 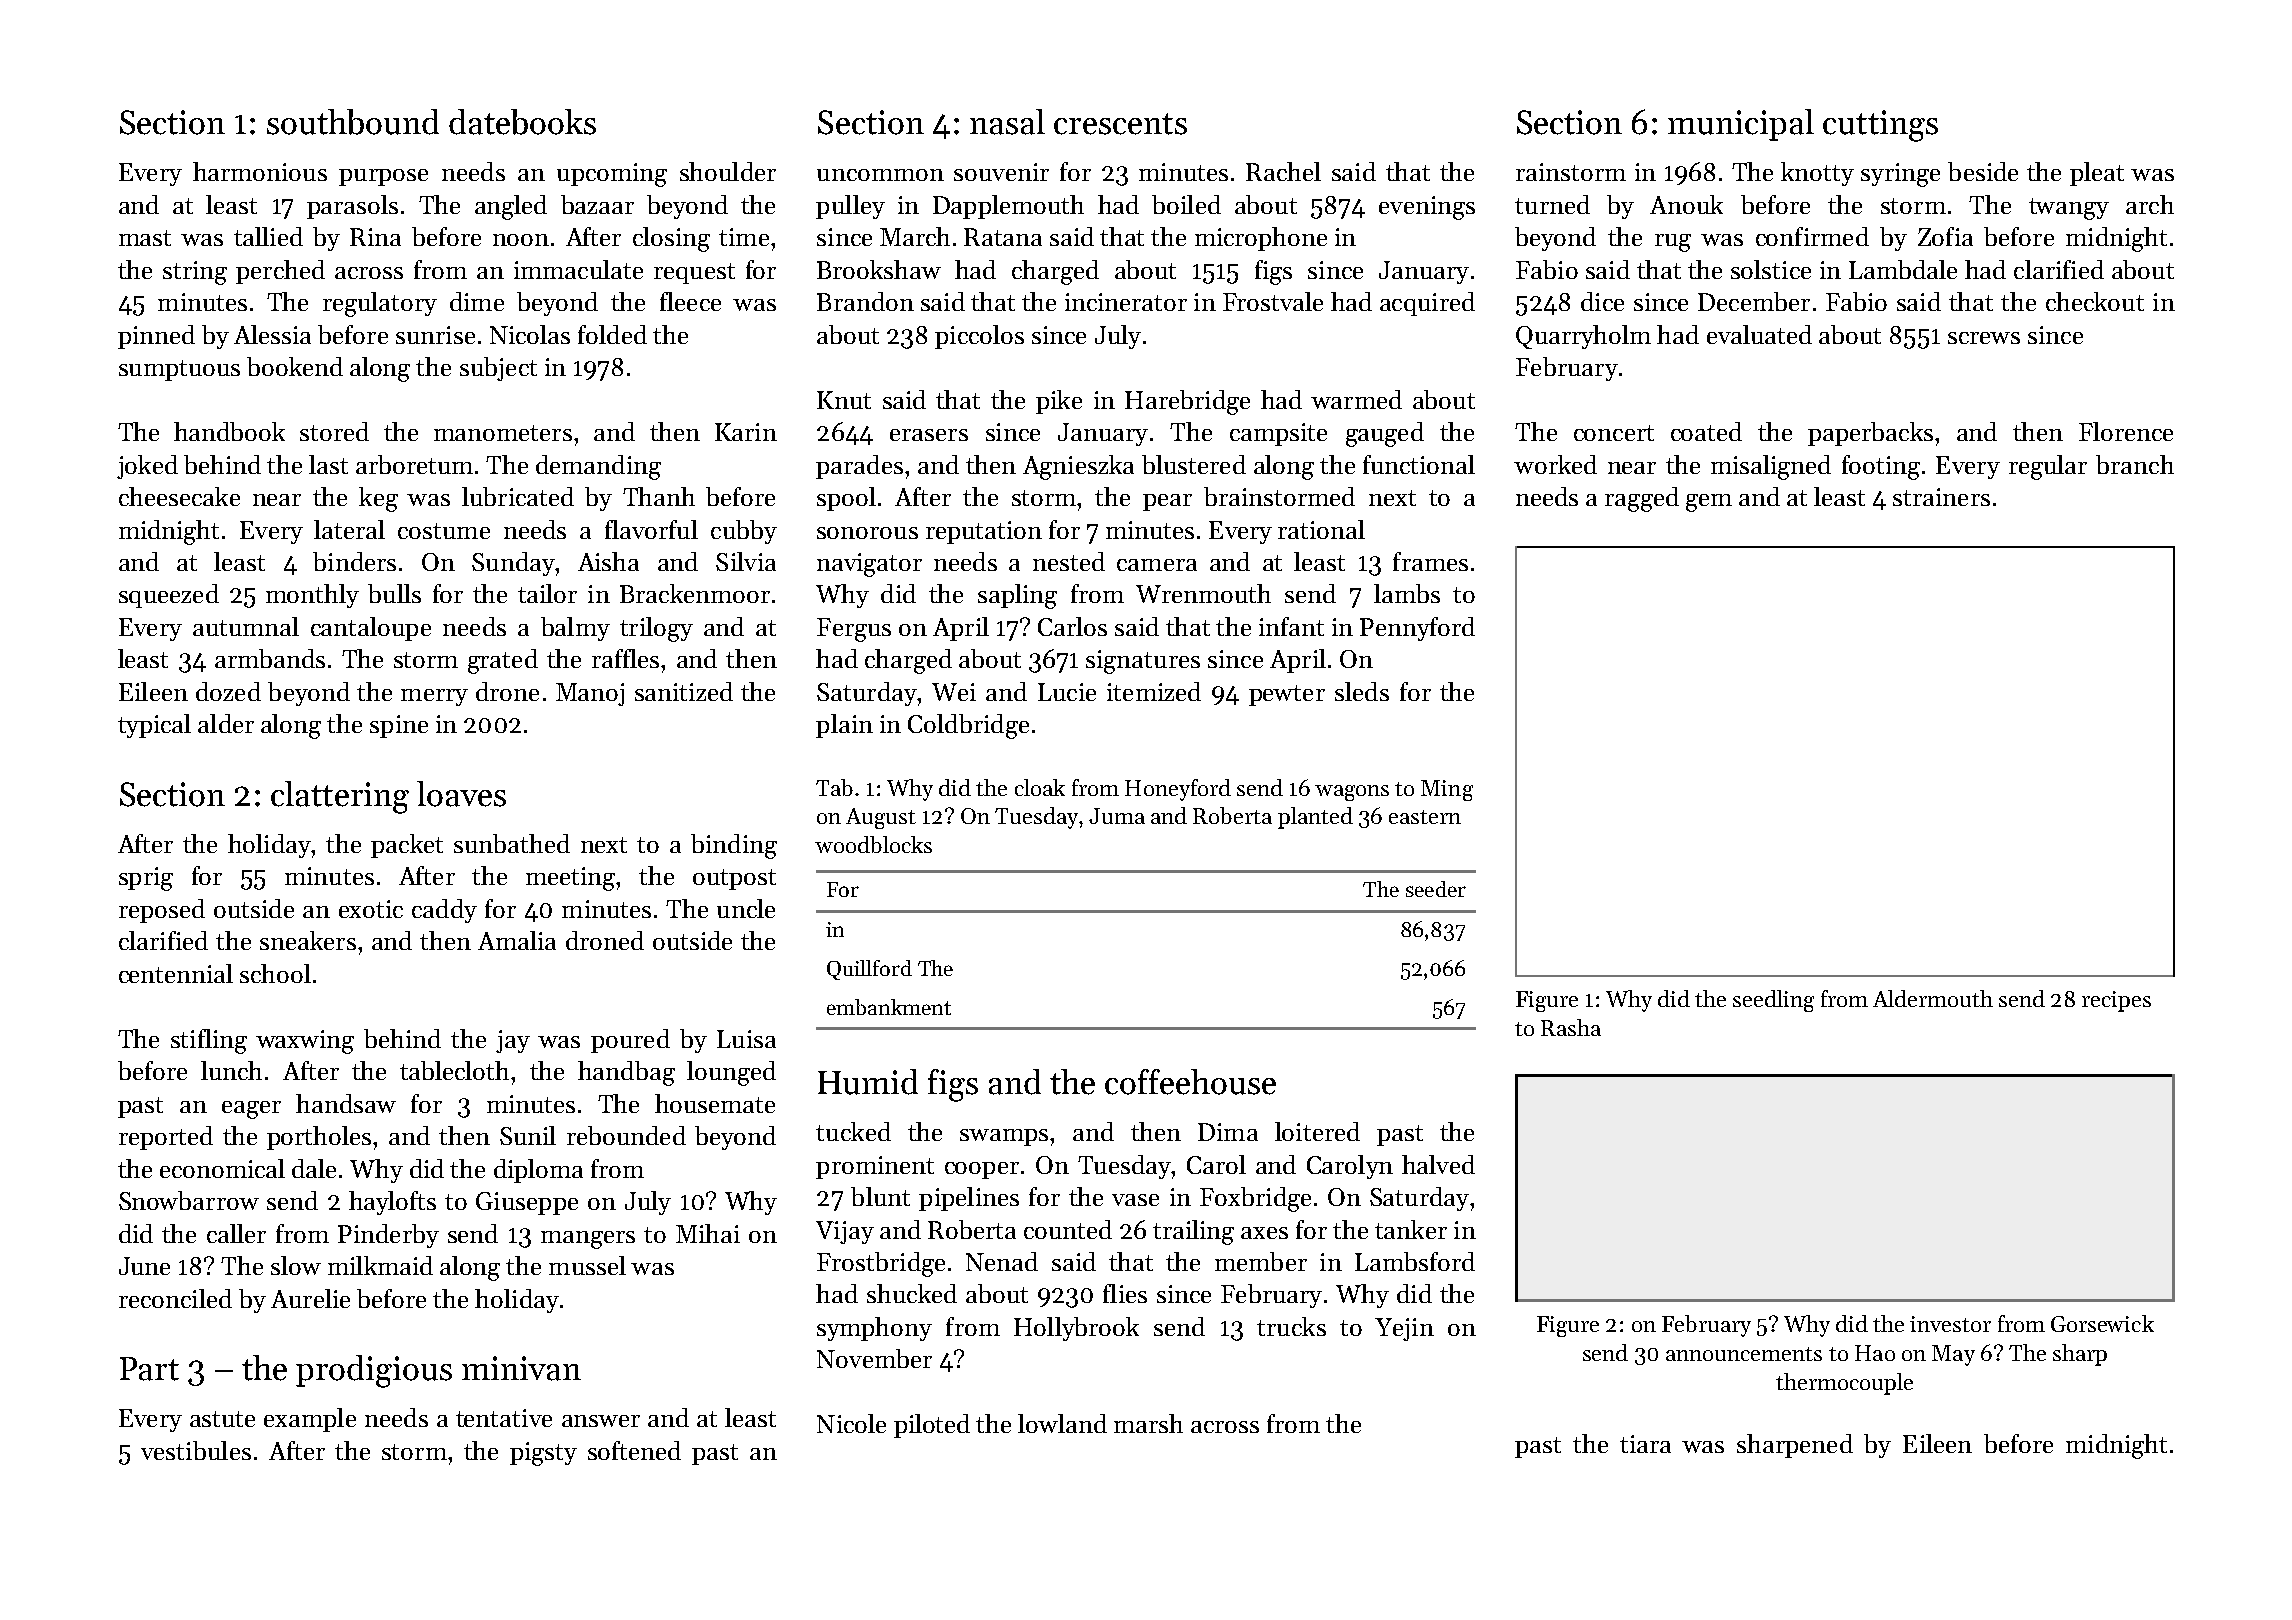 I want to click on piloted, so click(x=932, y=1426).
